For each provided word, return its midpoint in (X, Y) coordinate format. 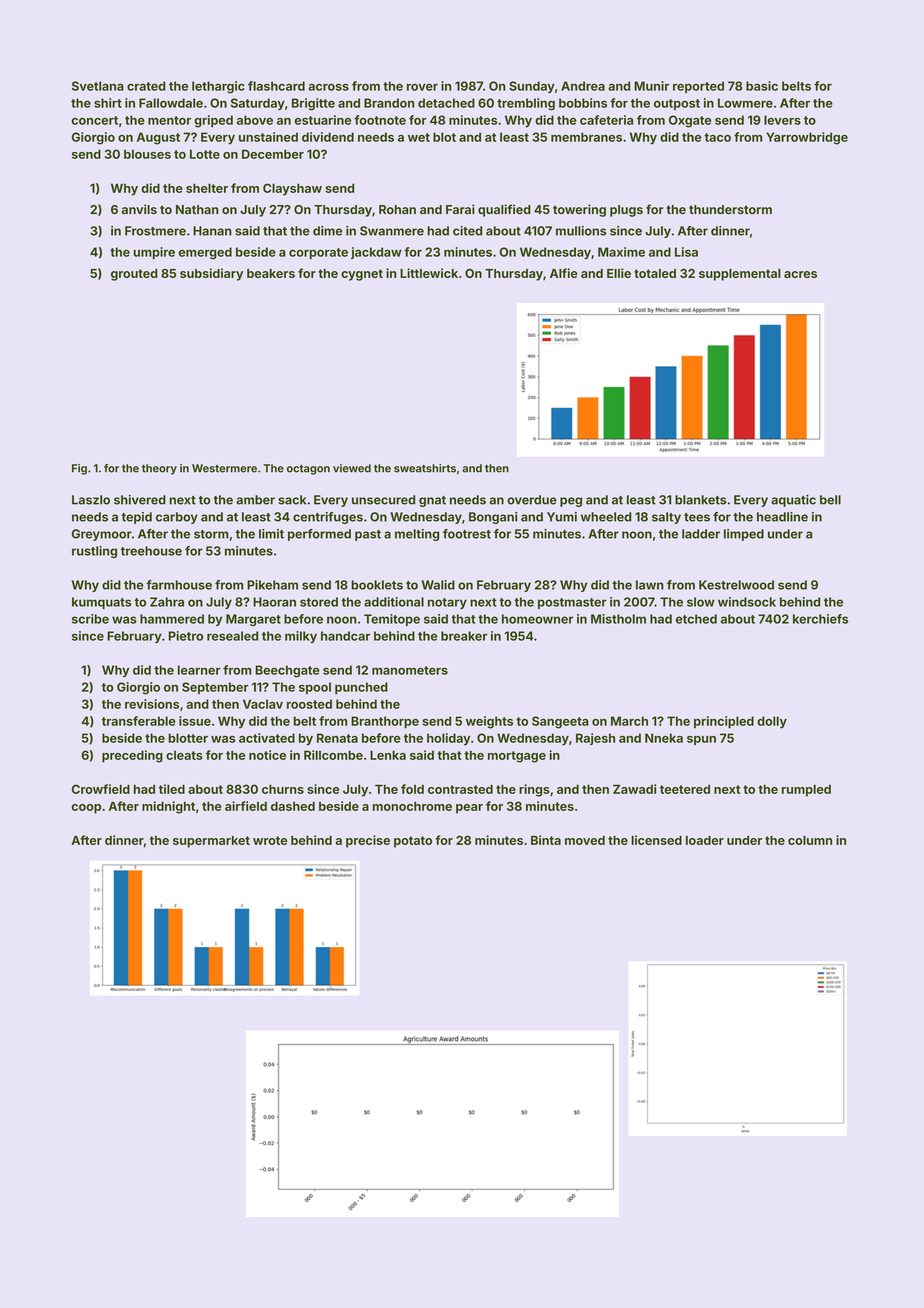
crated (146, 86)
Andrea (583, 86)
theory (159, 469)
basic (762, 86)
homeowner (537, 619)
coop (86, 809)
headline (782, 517)
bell (830, 500)
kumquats (101, 603)
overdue (532, 500)
